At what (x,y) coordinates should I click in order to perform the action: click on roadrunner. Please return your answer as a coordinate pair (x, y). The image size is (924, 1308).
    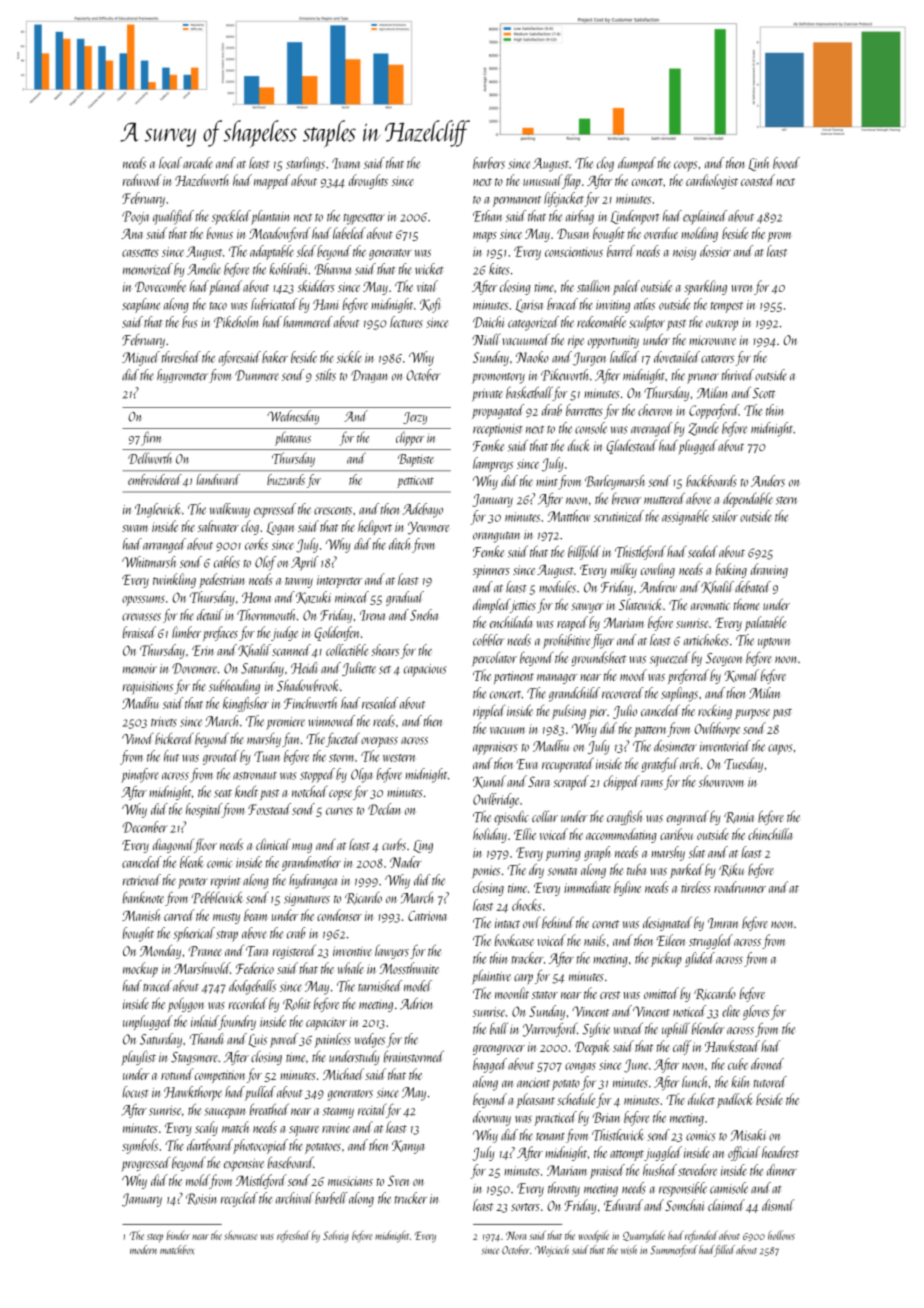
    Looking at the image, I should click on (740, 887).
